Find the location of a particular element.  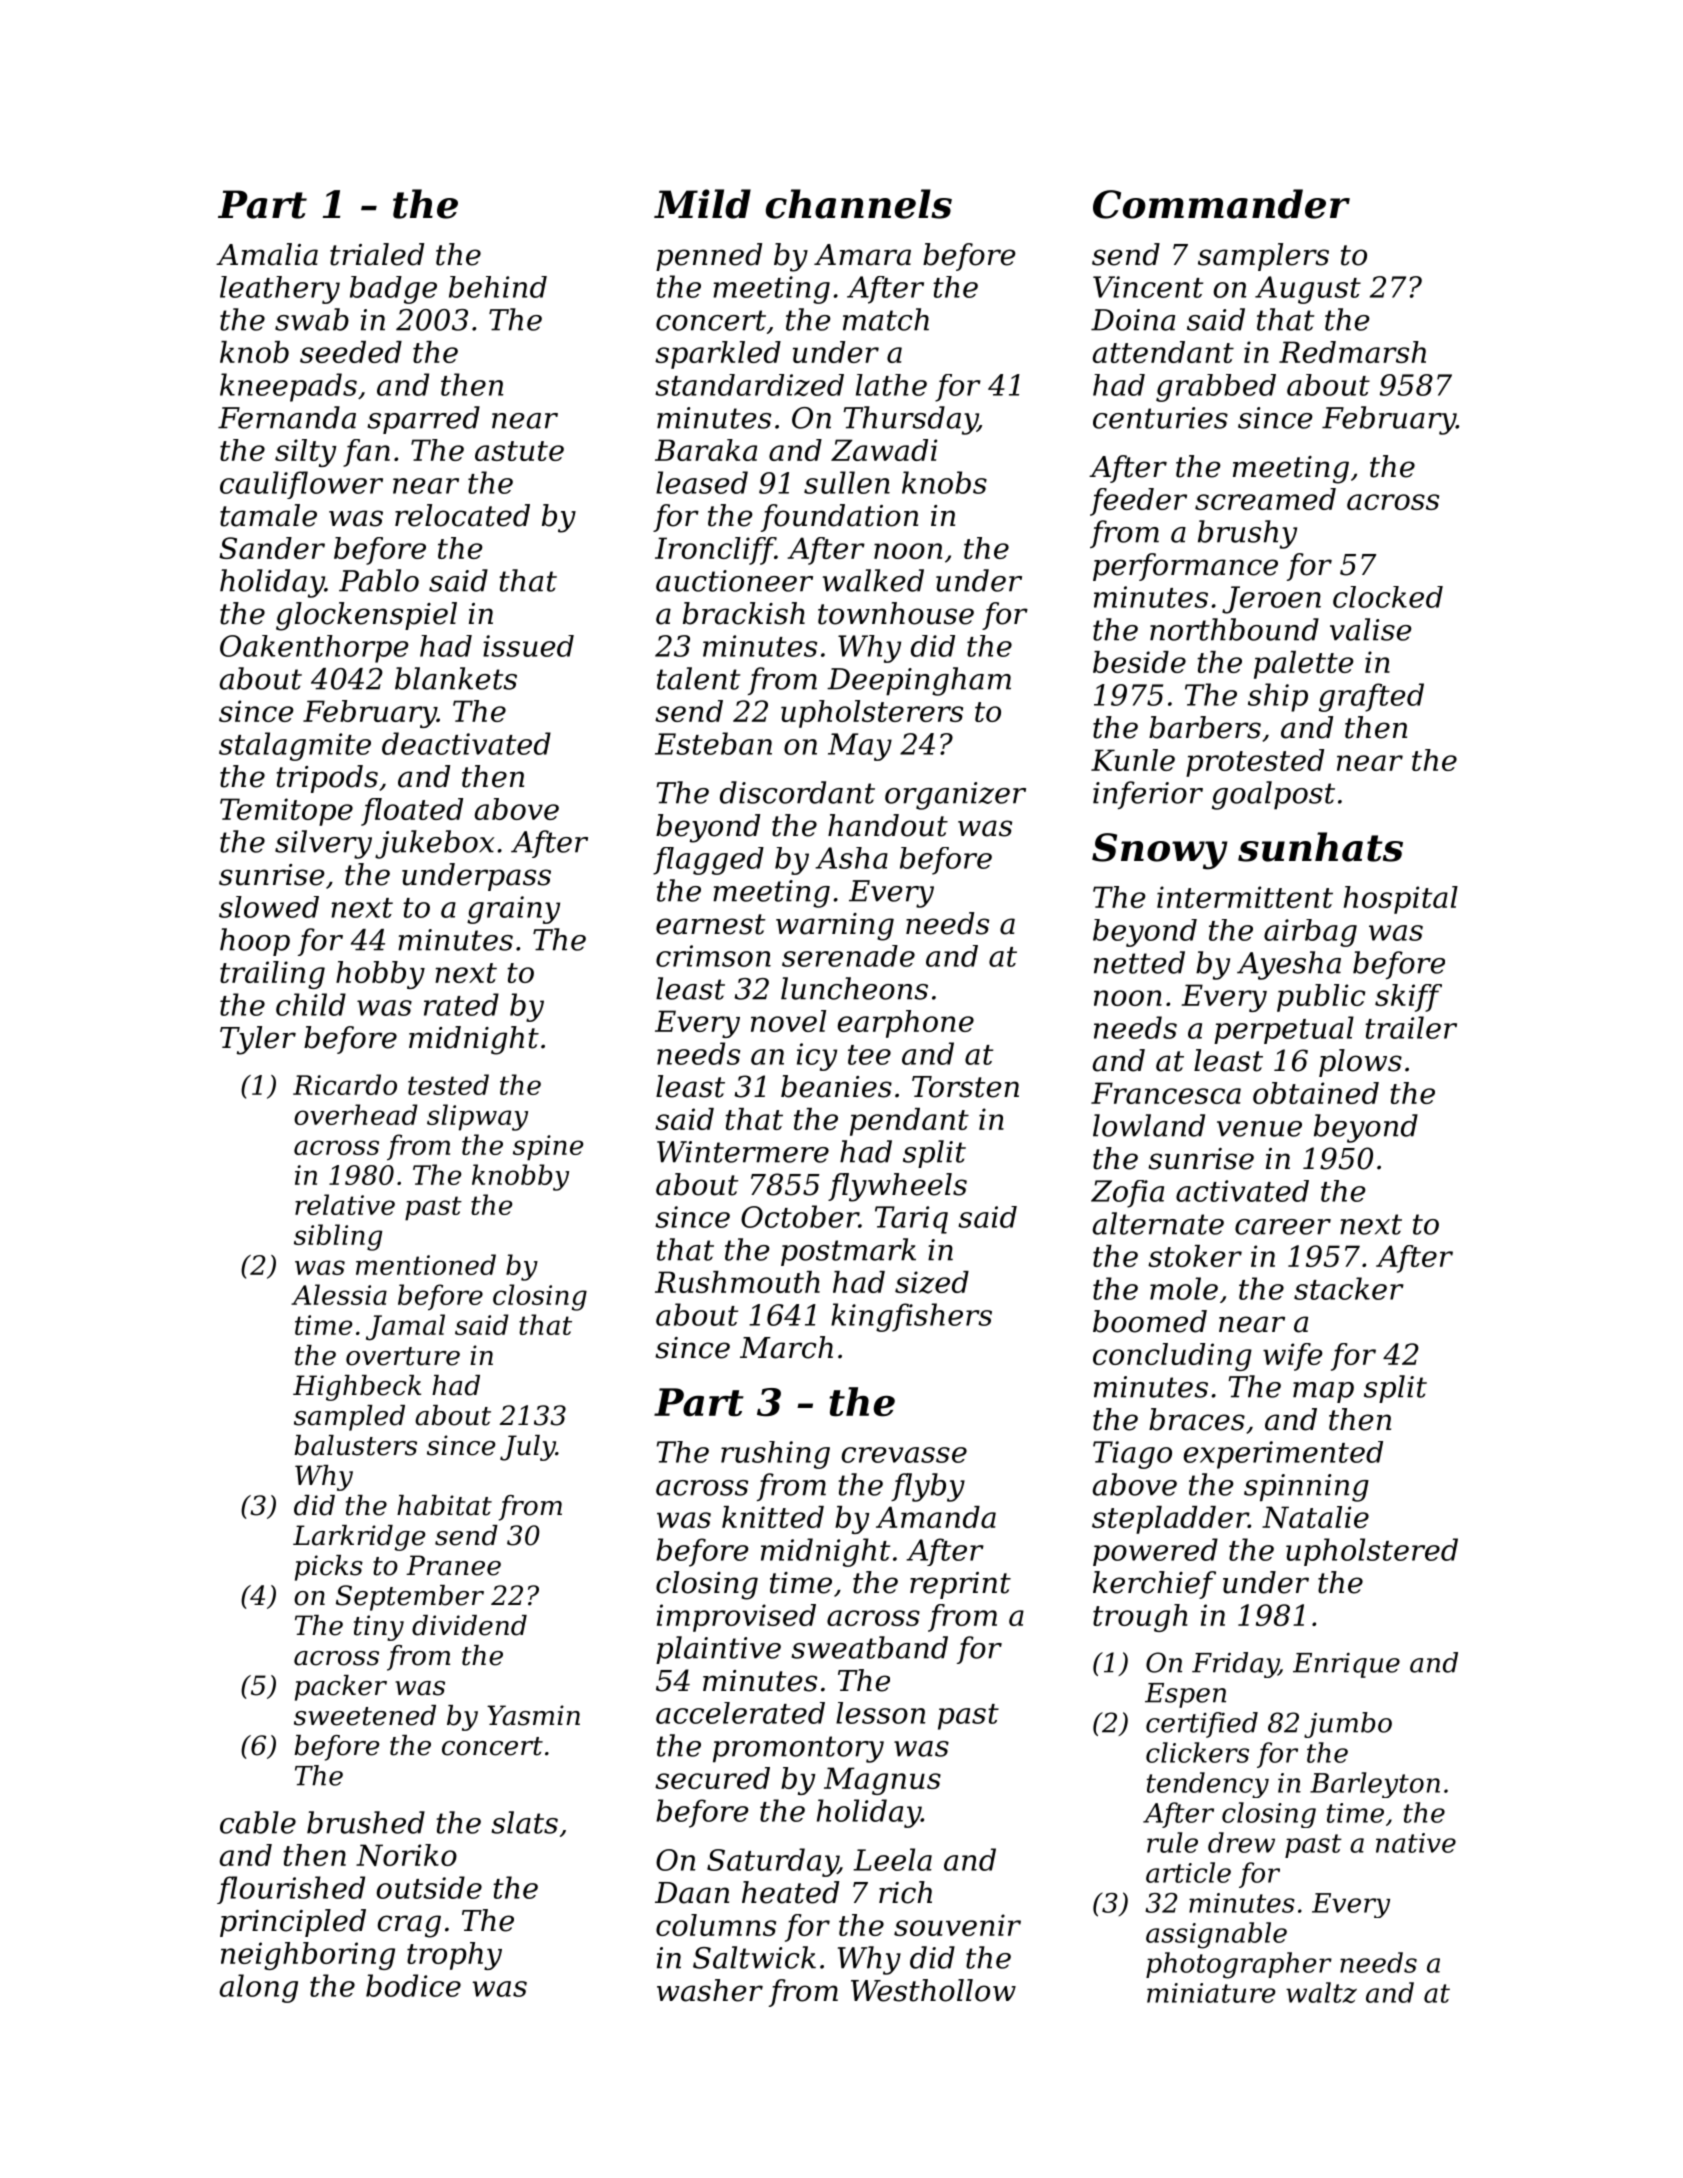

Amalia is located at coordinates (267, 254).
